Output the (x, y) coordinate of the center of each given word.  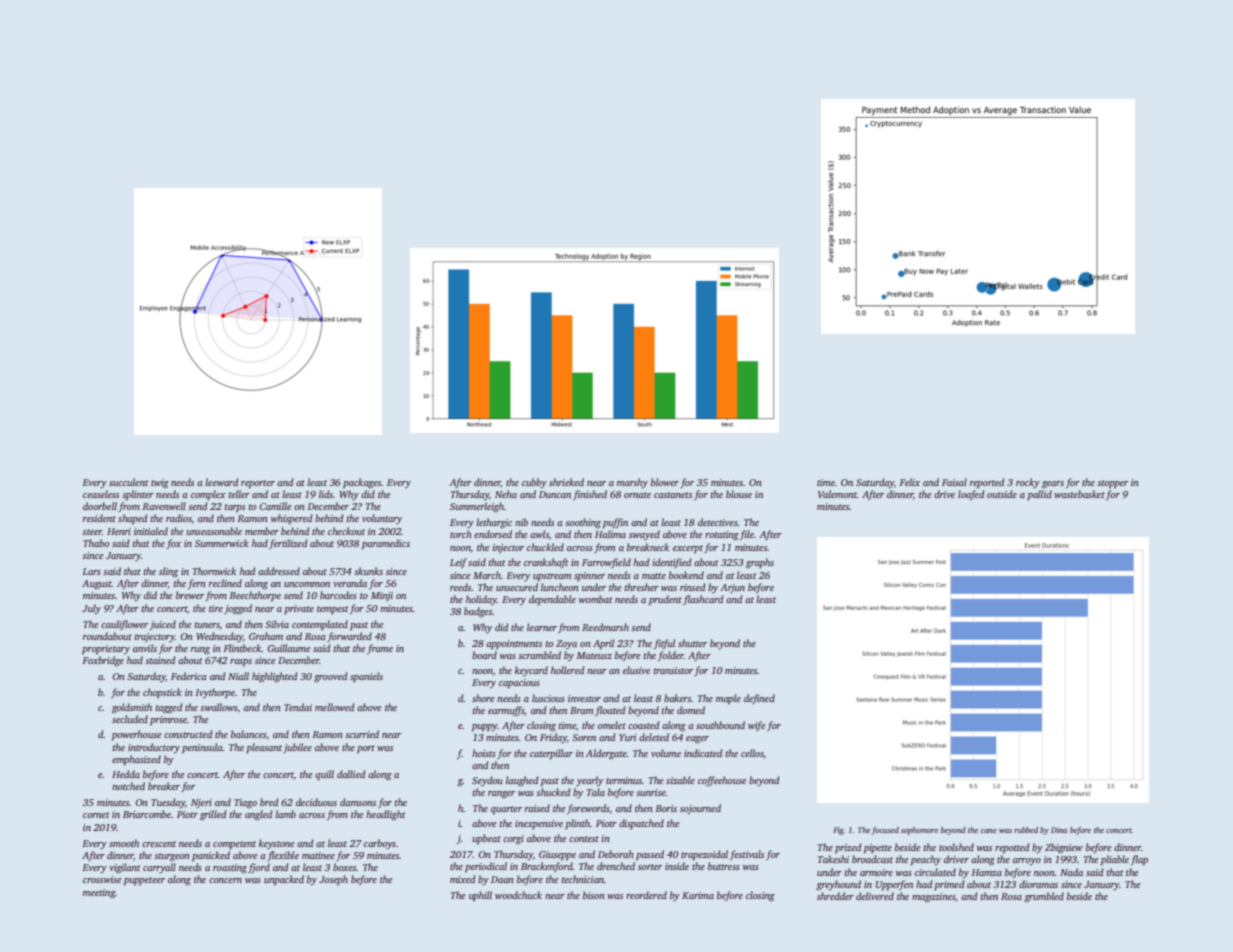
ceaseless (101, 494)
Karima (698, 895)
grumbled (1044, 897)
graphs (760, 563)
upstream (552, 577)
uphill (480, 896)
